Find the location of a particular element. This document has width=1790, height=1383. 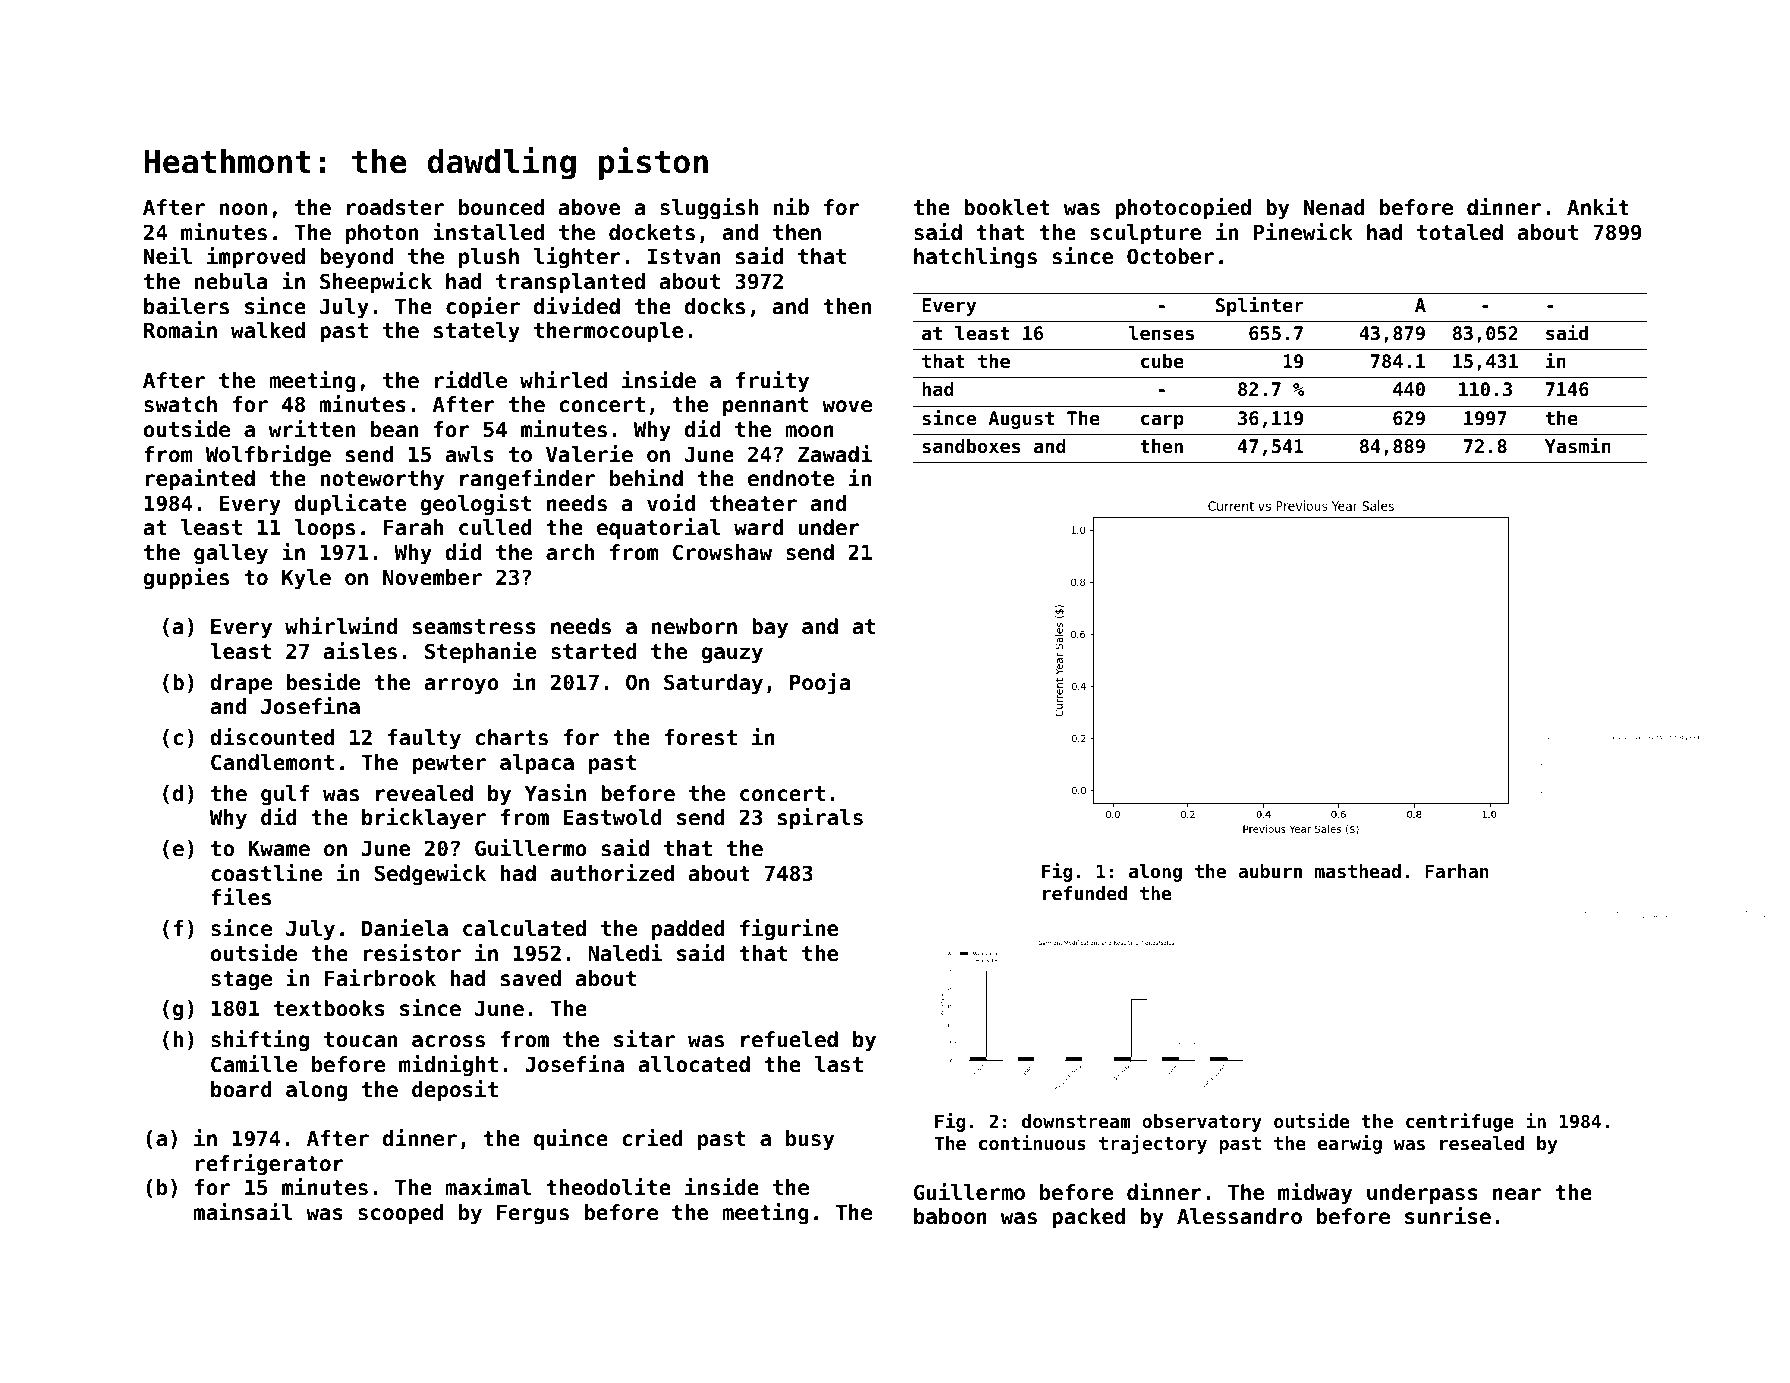

Yasmin is located at coordinates (1578, 445).
